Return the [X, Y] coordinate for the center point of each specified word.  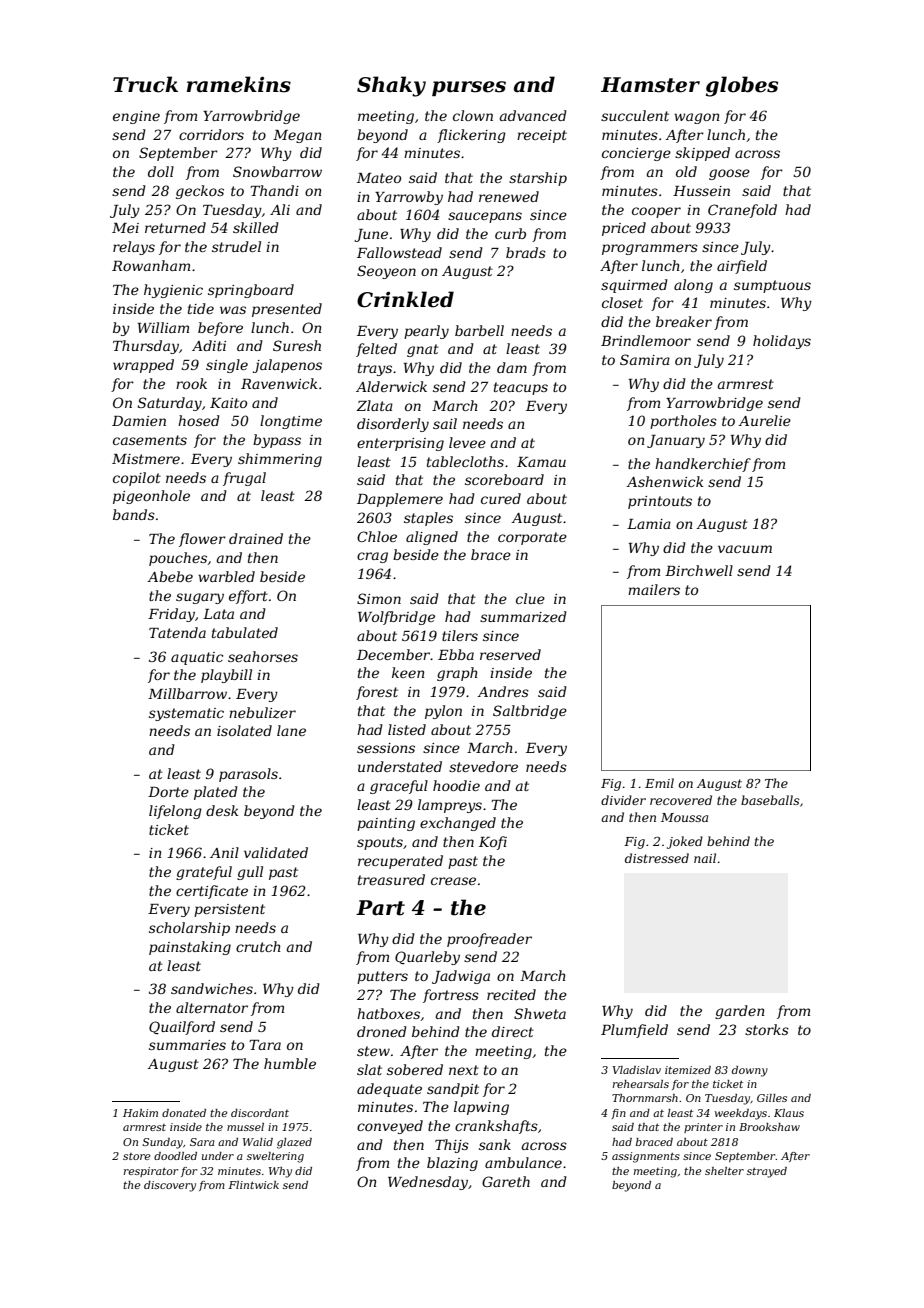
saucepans [485, 217]
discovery [170, 1186]
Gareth [506, 1181]
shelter [724, 1171]
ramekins [239, 84]
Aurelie [764, 420]
